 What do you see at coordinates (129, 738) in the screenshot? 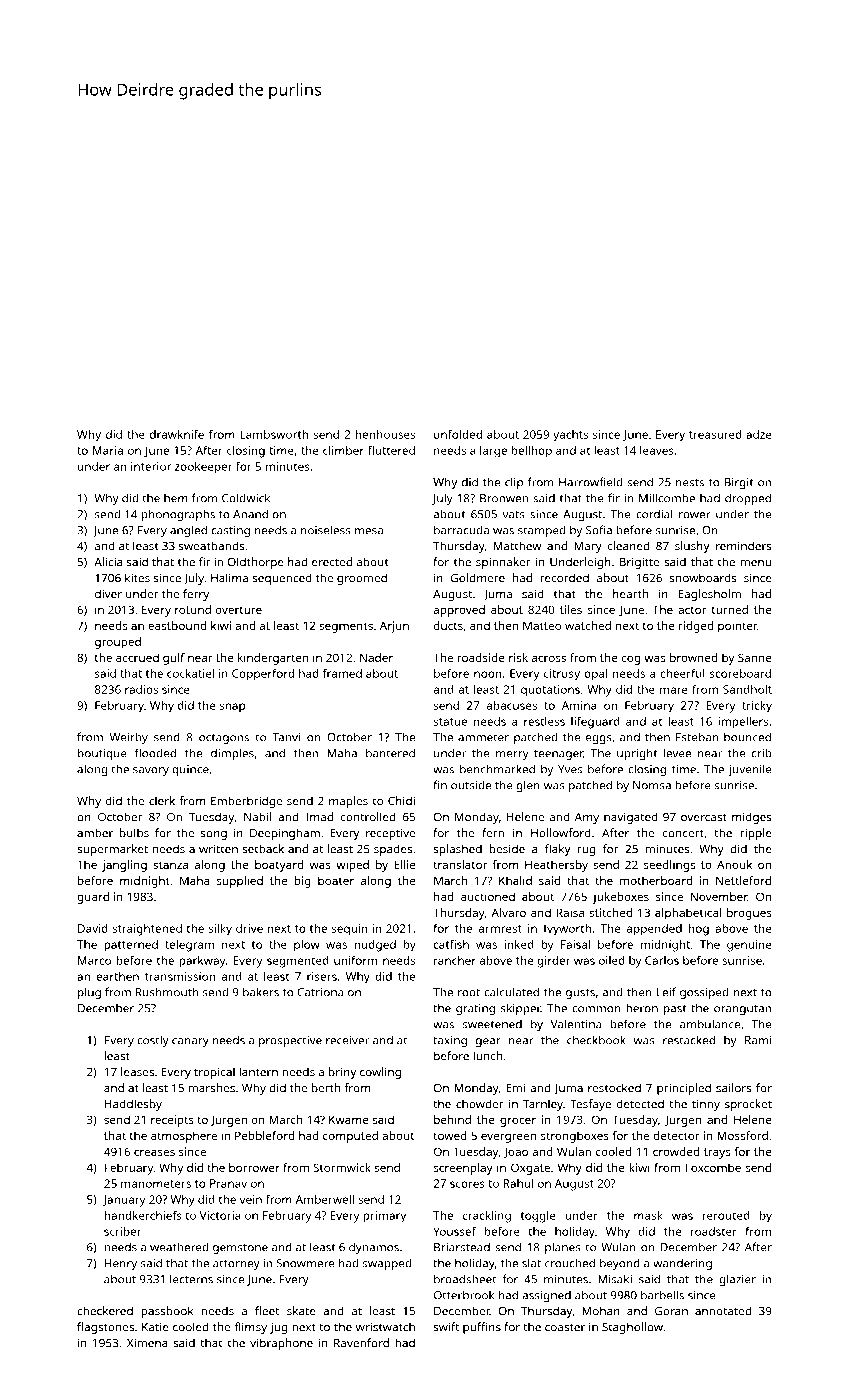
I see `Weirby` at bounding box center [129, 738].
